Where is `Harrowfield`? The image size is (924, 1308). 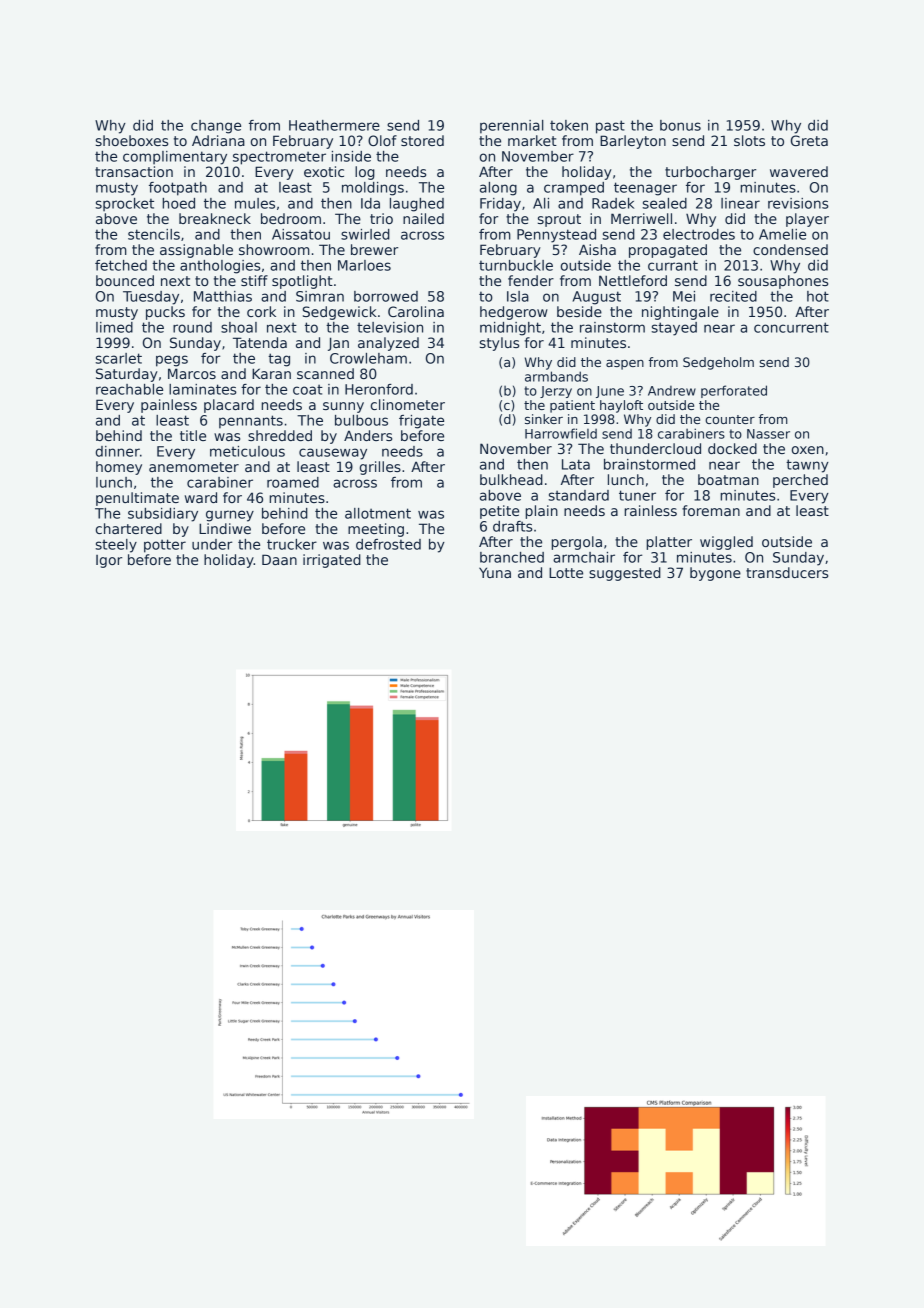
Harrowfield is located at coordinates (561, 433).
